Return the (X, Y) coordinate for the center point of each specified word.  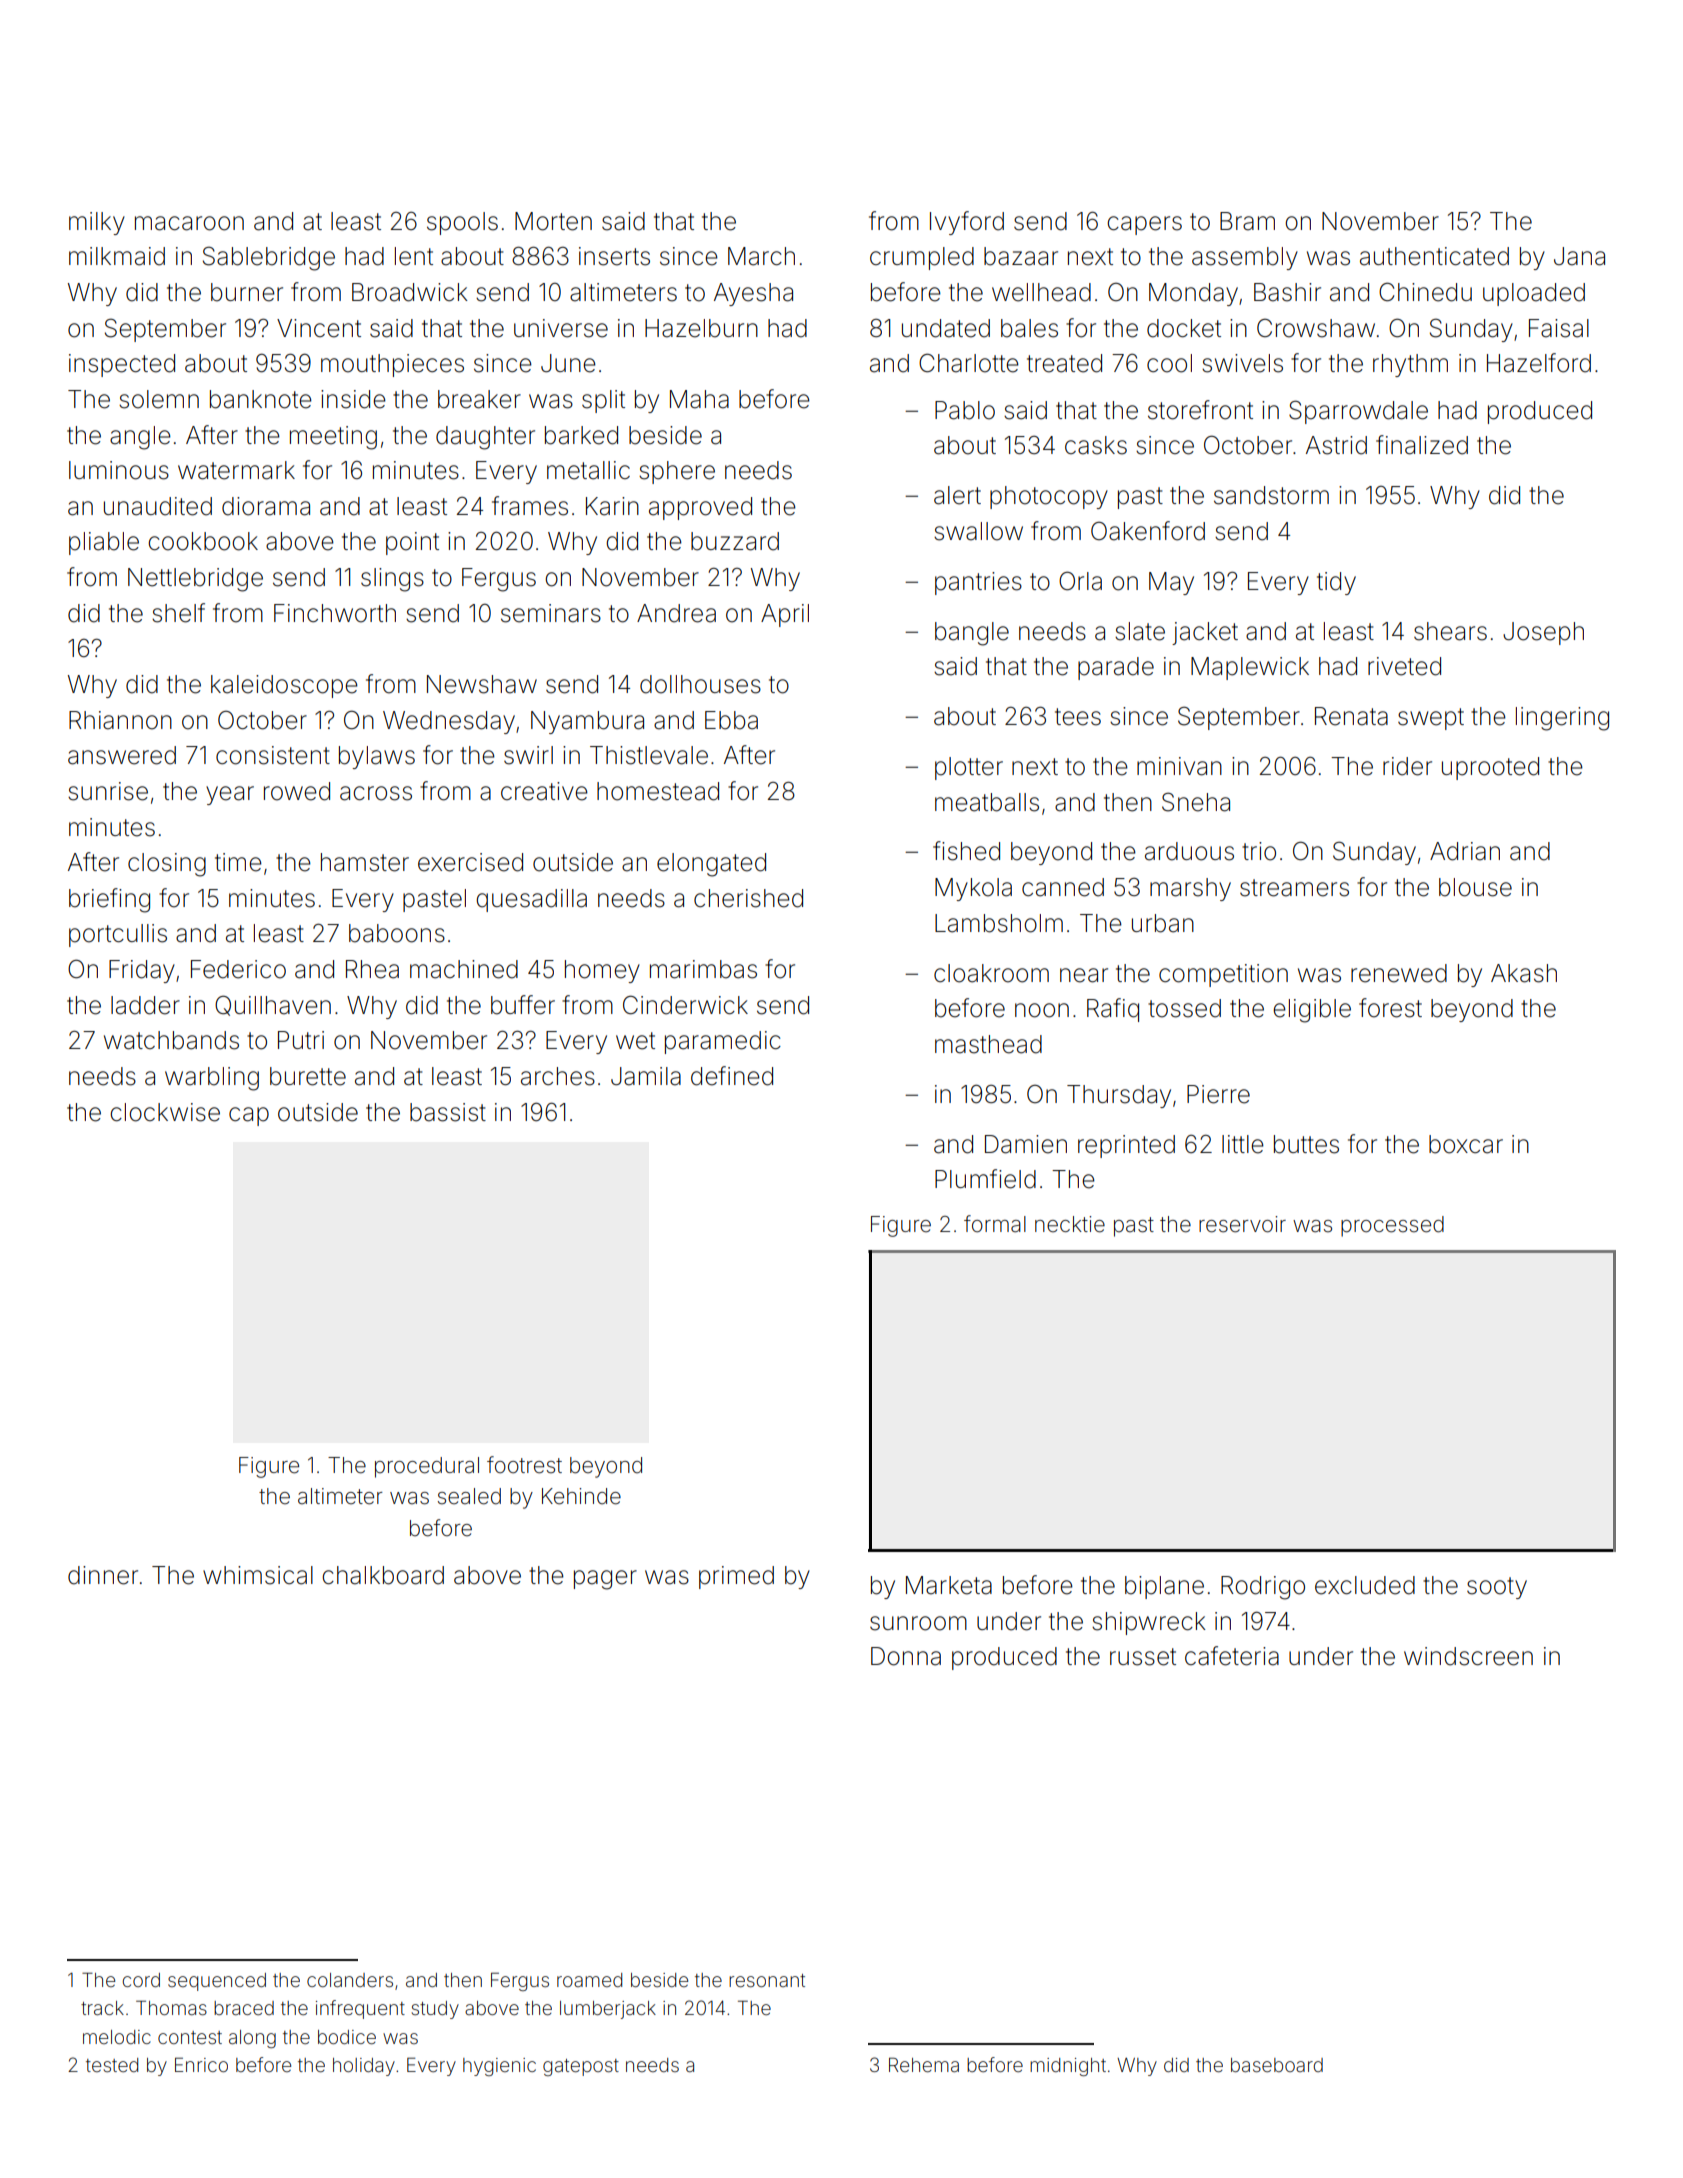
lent (414, 256)
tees (1078, 717)
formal (995, 1224)
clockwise (165, 1112)
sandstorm (1271, 495)
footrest (524, 1465)
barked (581, 435)
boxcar (1466, 1144)
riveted (1404, 666)
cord (141, 1980)
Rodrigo (1263, 1588)
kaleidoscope (284, 686)
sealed (469, 1496)
